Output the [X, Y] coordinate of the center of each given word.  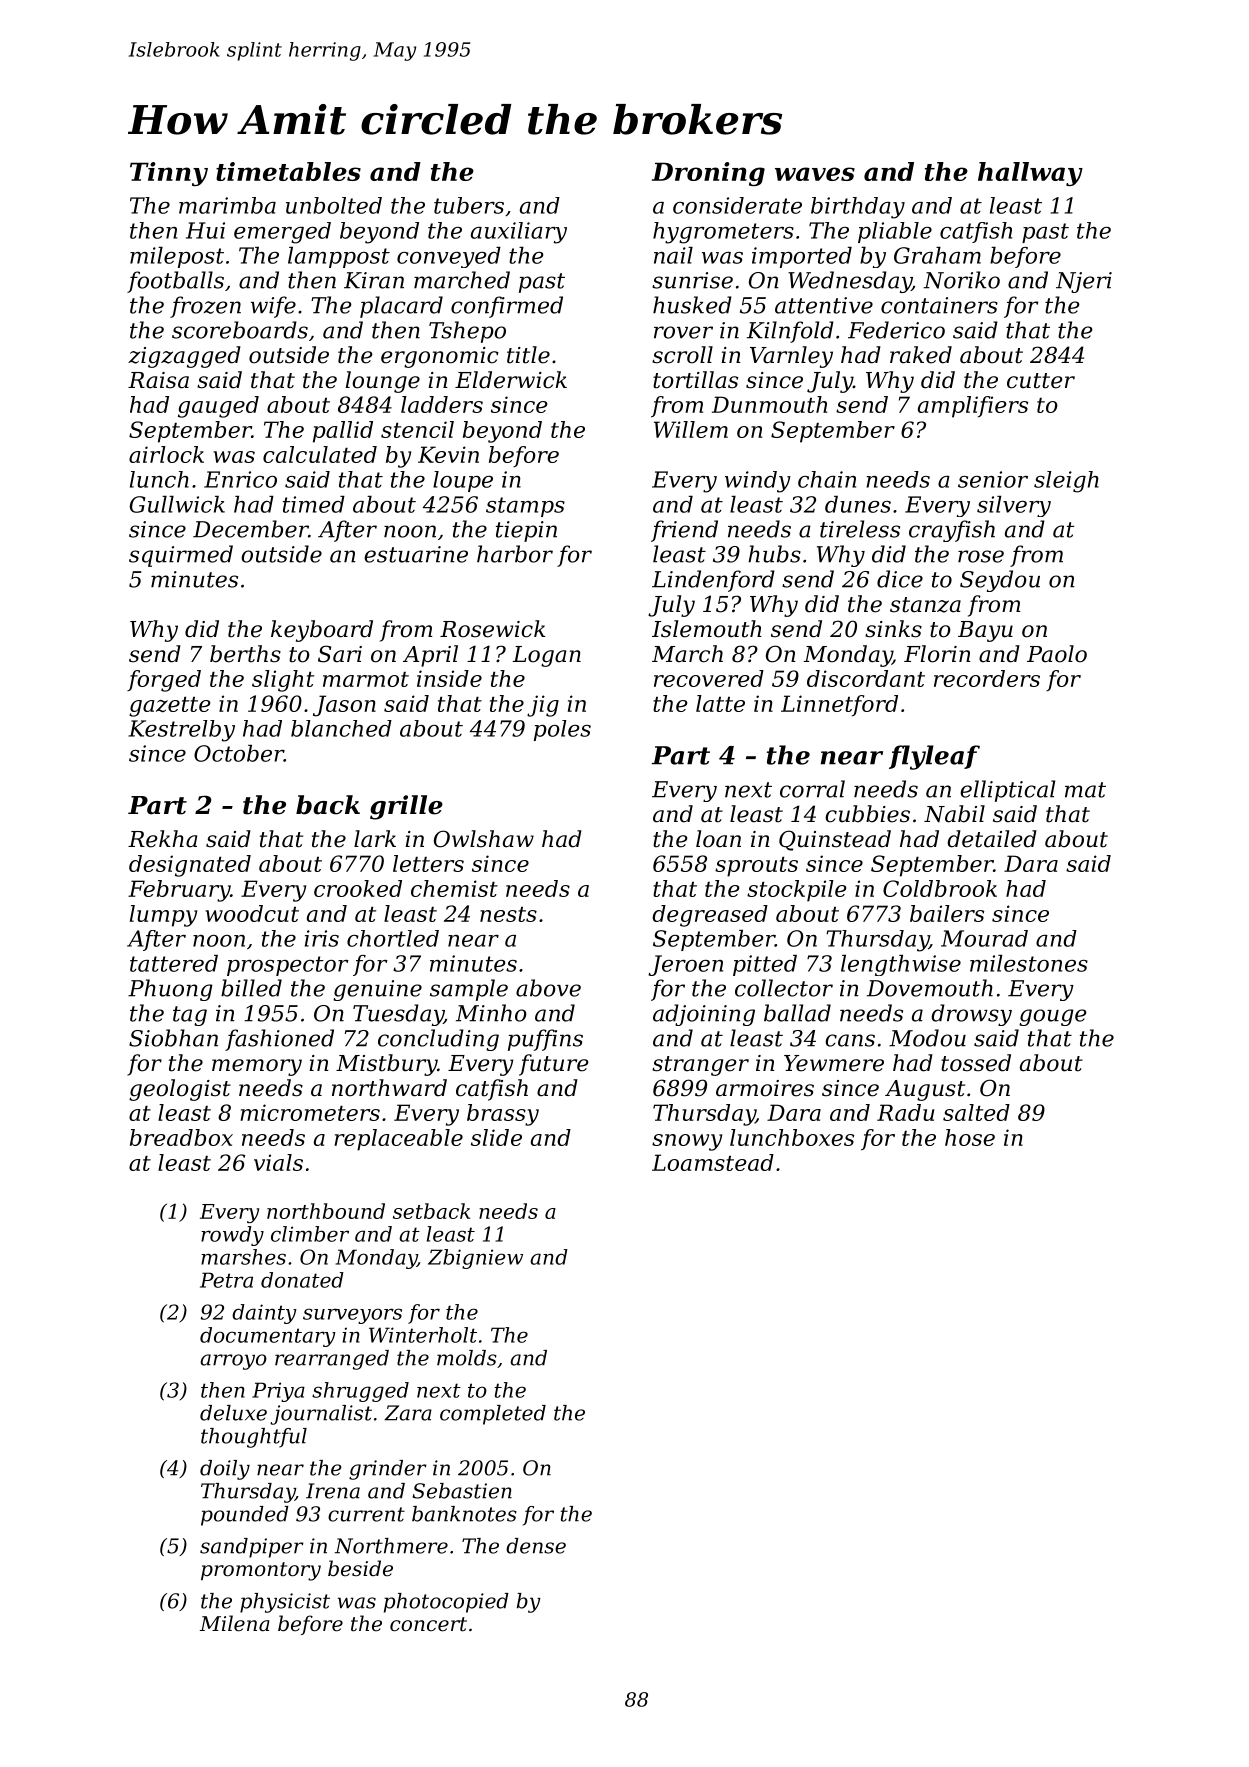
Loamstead [713, 1162]
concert [428, 1624]
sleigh [1066, 482]
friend [684, 531]
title [528, 355]
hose [970, 1137]
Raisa [158, 380]
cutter [1041, 381]
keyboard [322, 631]
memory [257, 1067]
